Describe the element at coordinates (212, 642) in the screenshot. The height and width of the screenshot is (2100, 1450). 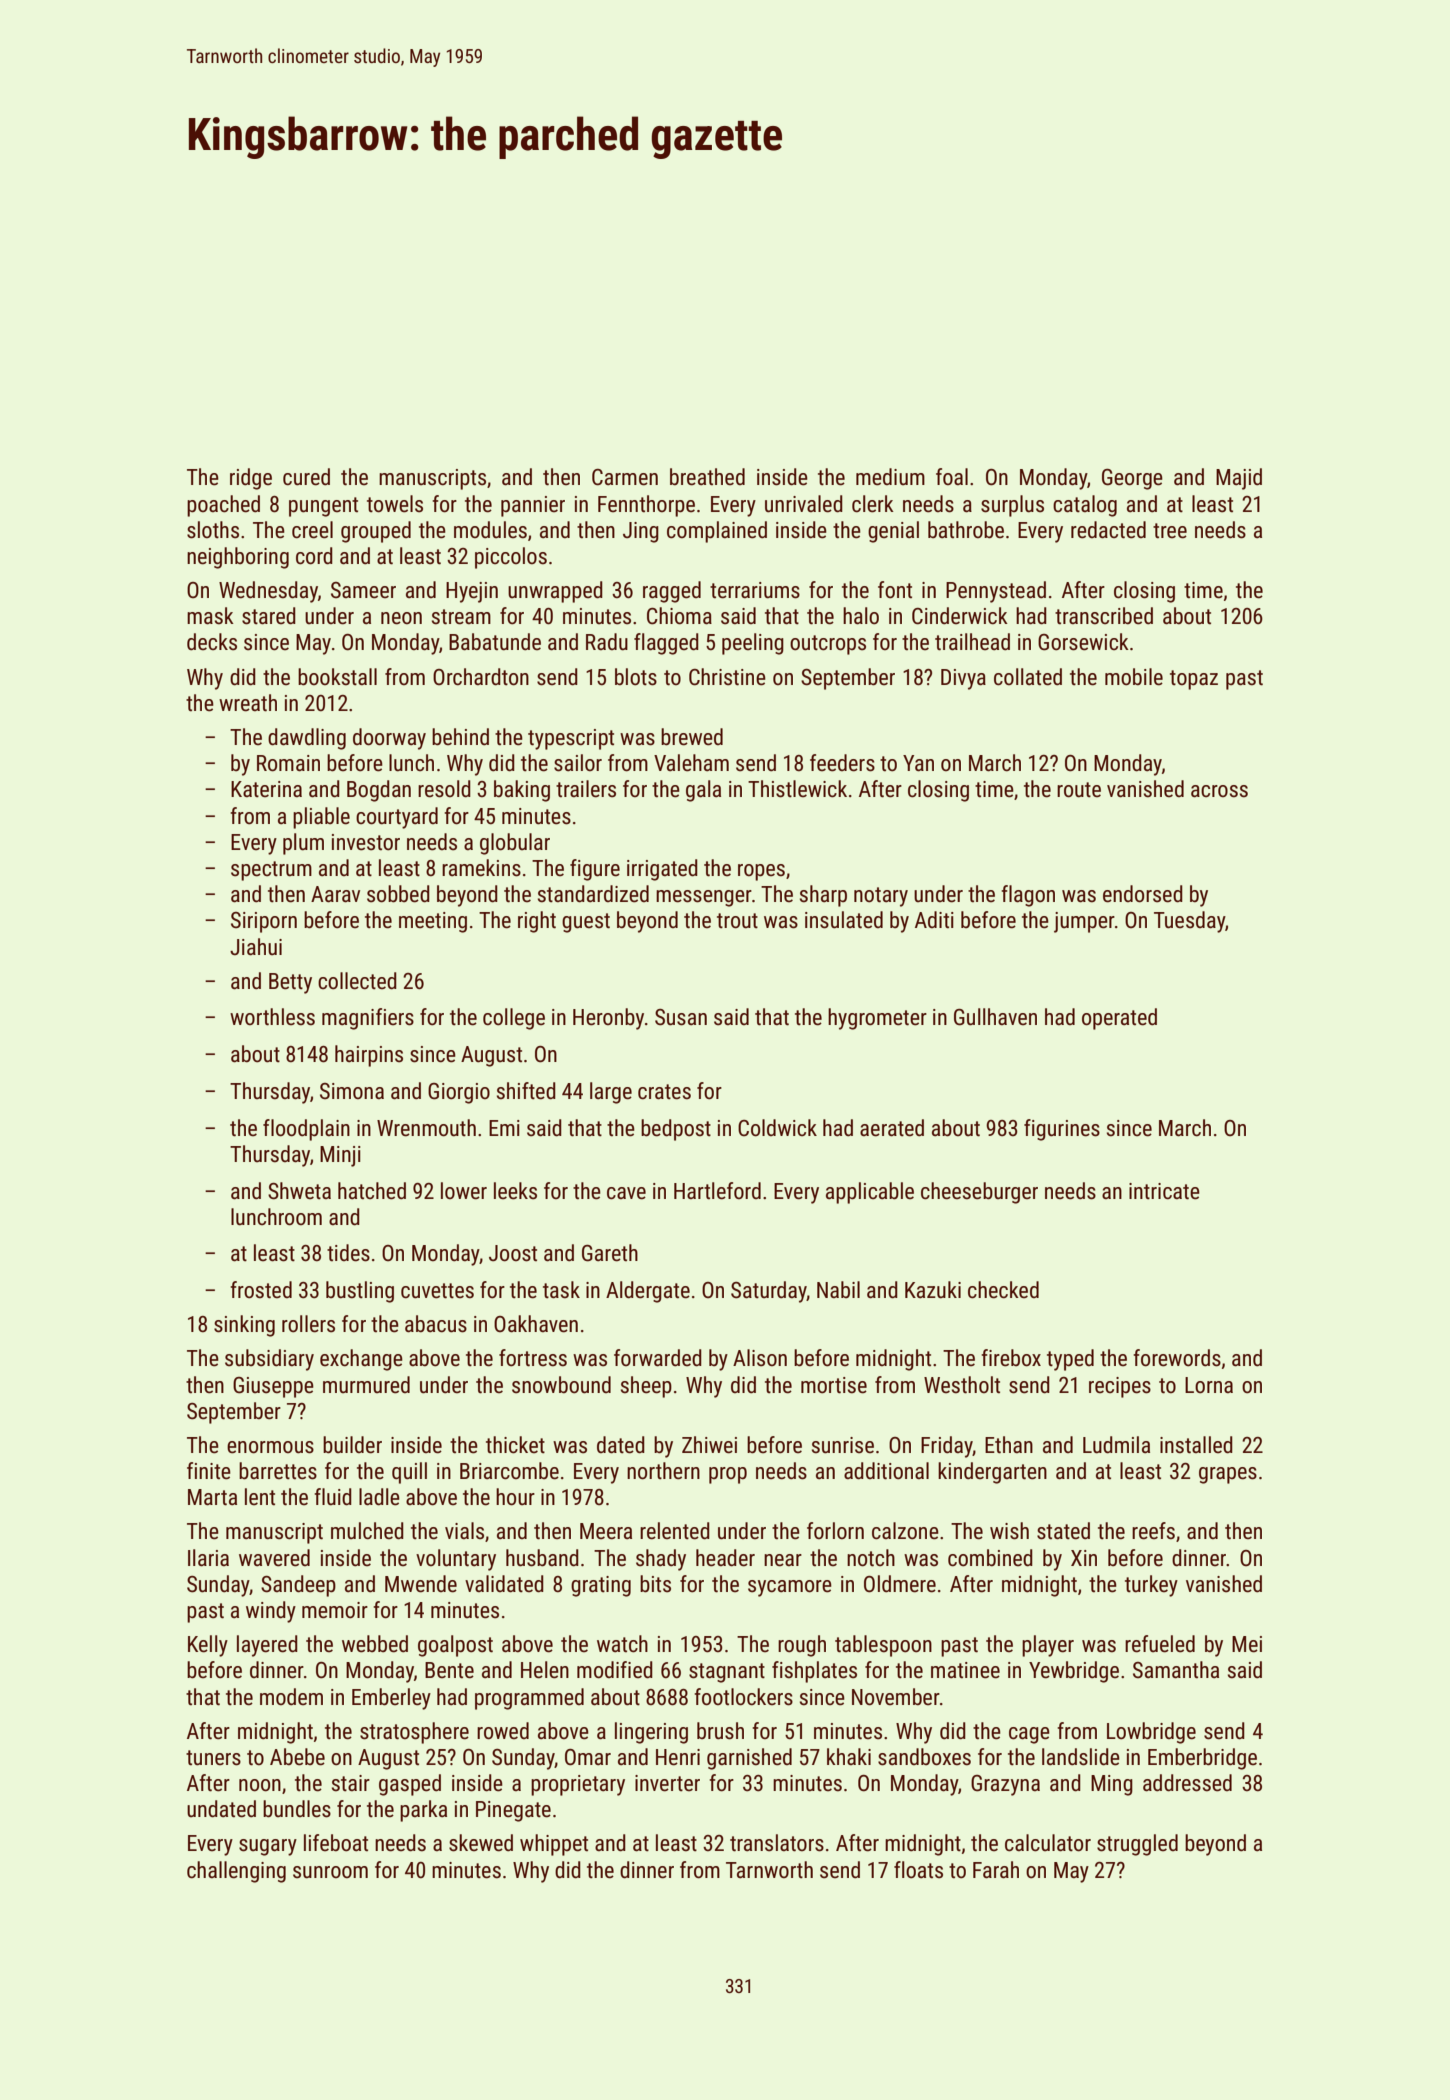
I see `decks` at that location.
